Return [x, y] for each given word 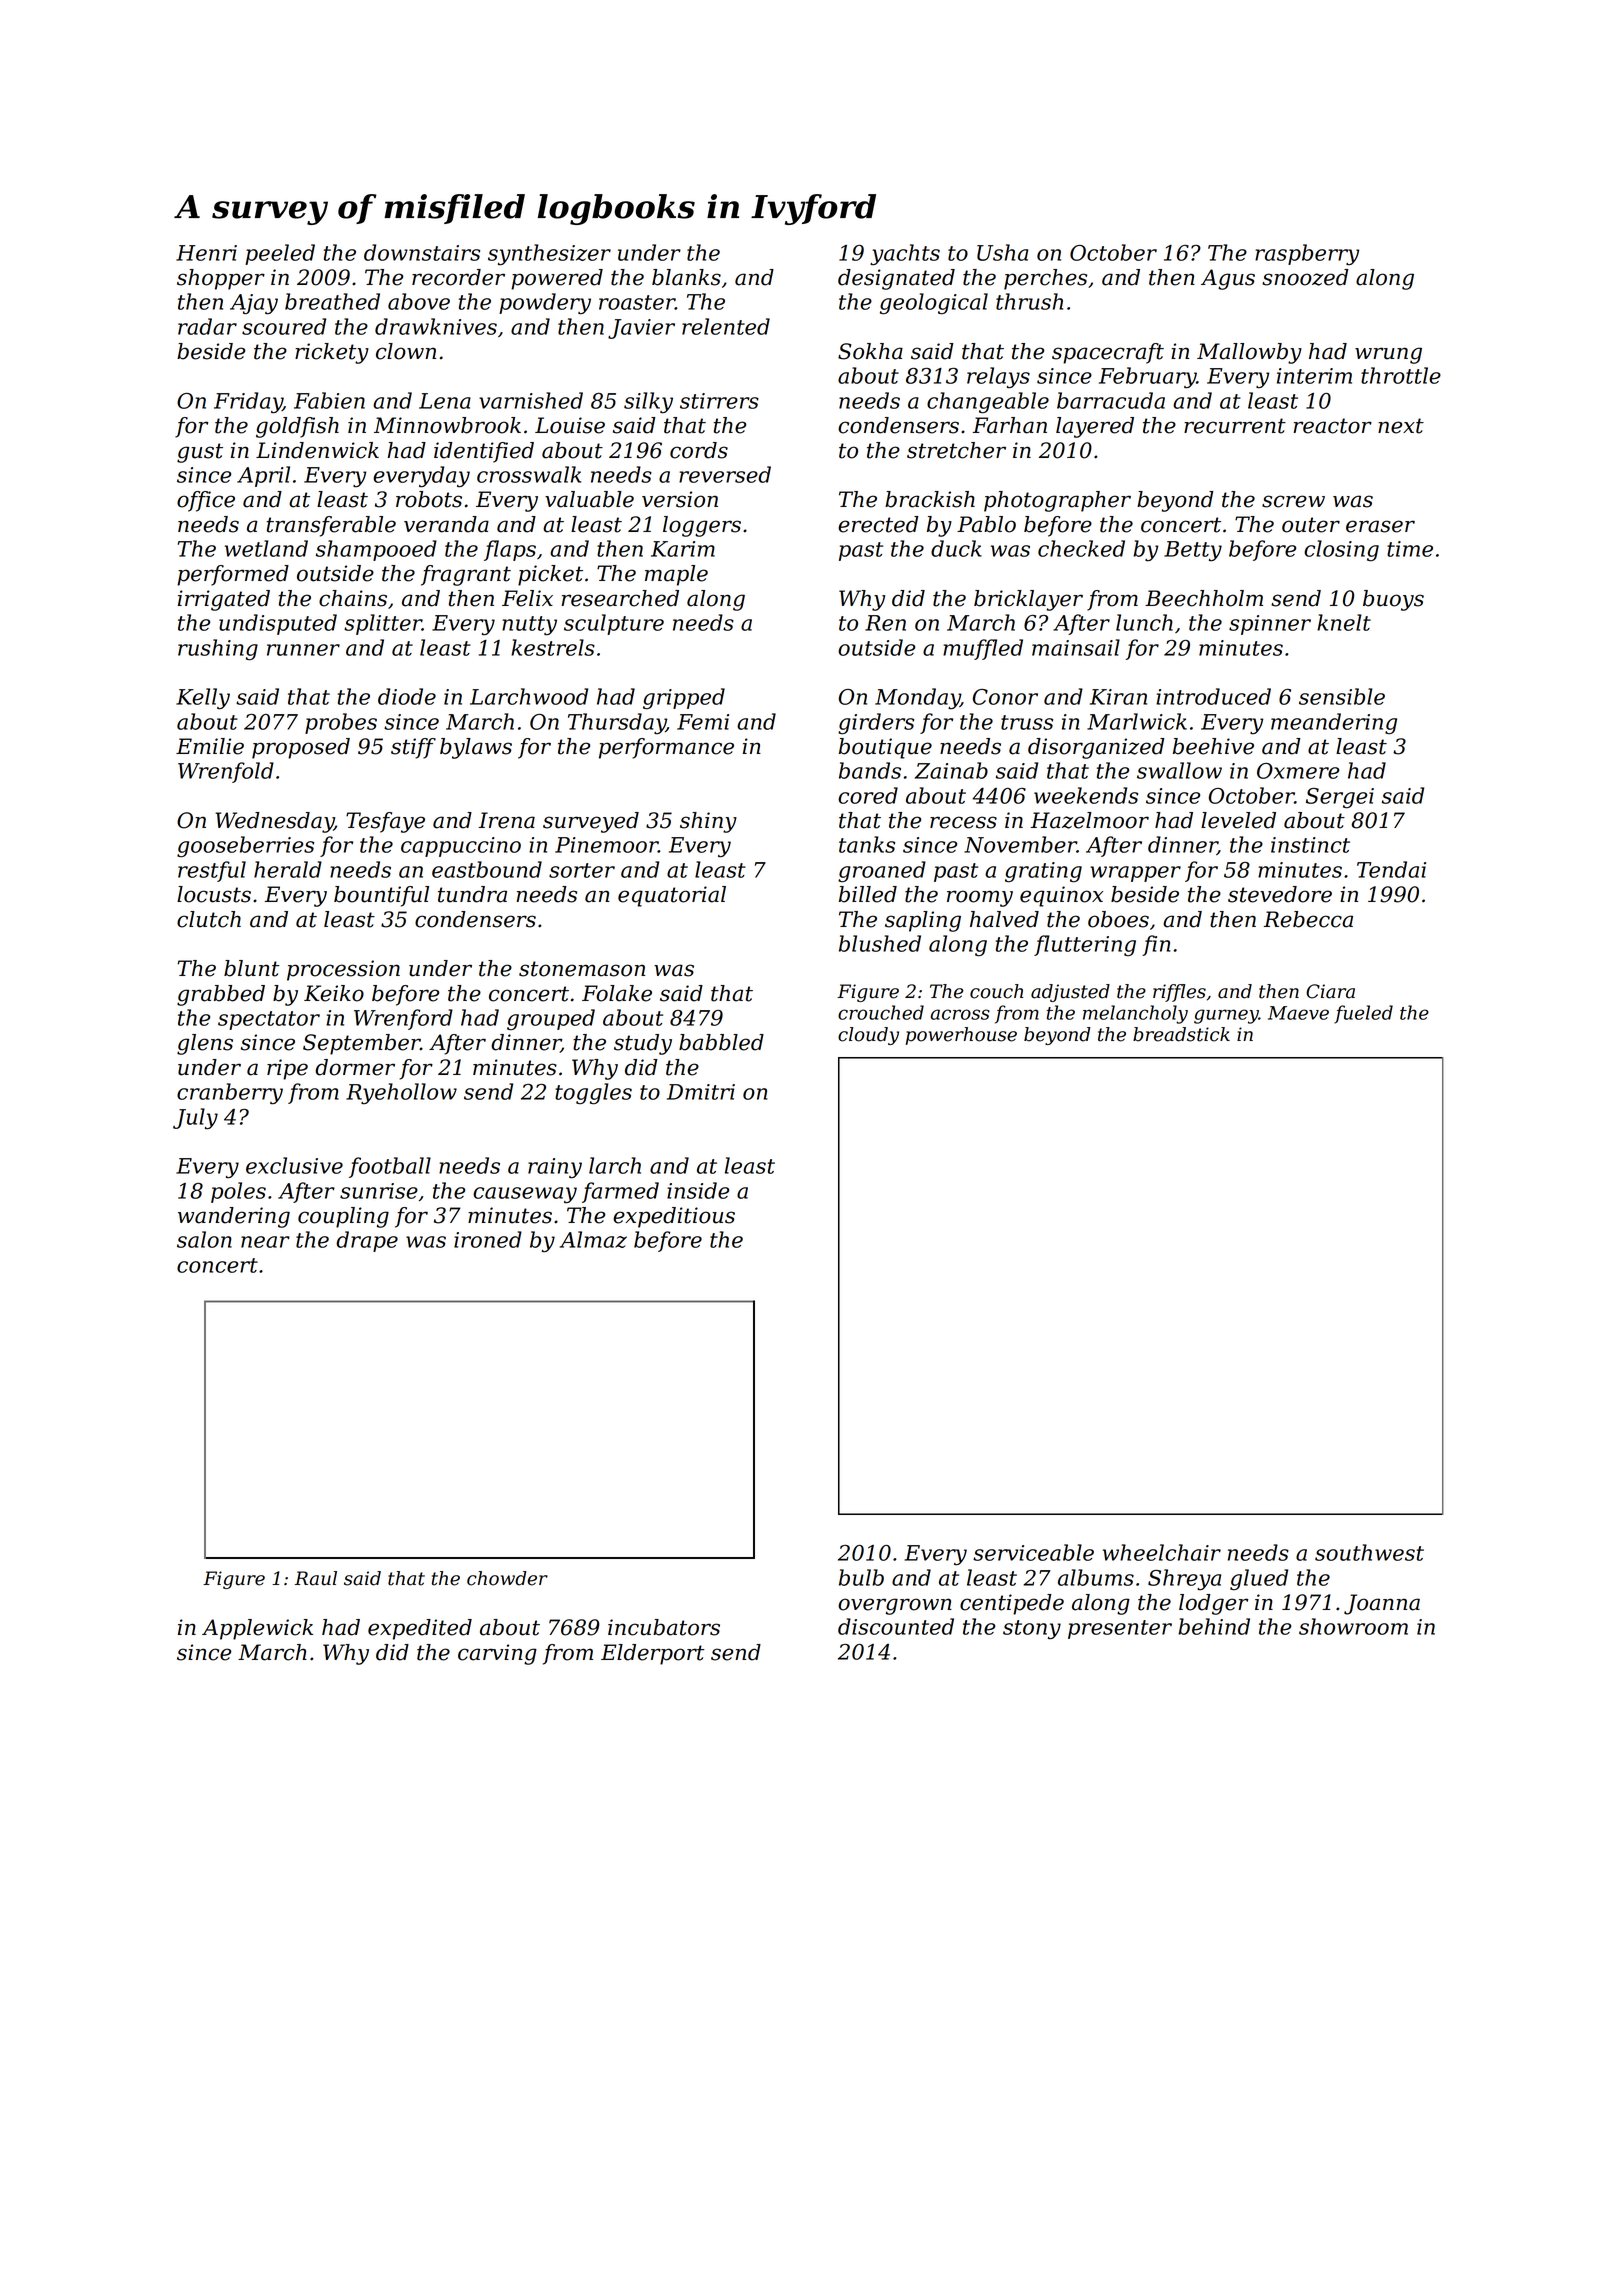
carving [497, 1654]
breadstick [1181, 1034]
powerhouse [961, 1036]
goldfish [297, 427]
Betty [1193, 551]
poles [238, 1192]
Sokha [870, 351]
